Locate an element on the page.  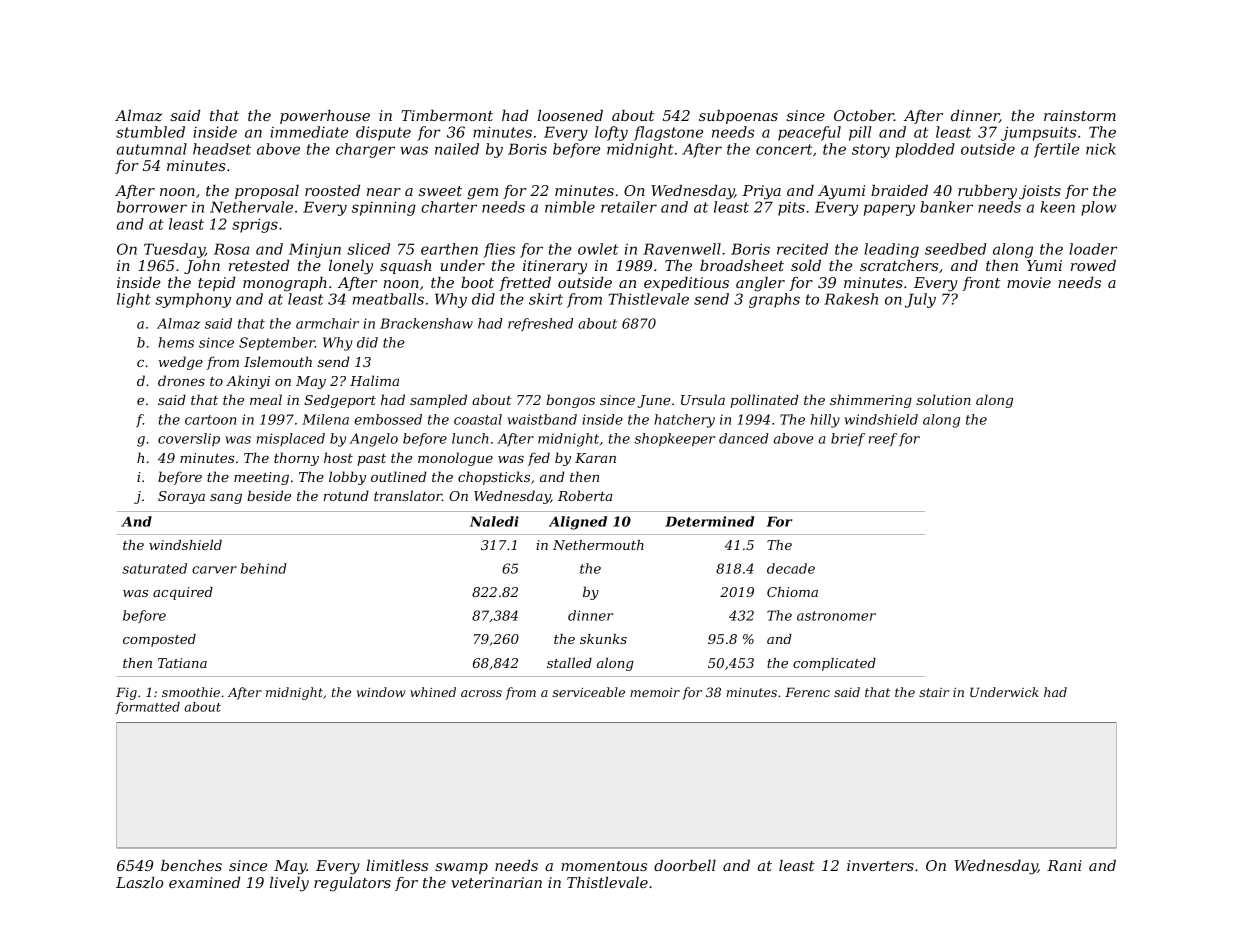
decade is located at coordinates (791, 568).
